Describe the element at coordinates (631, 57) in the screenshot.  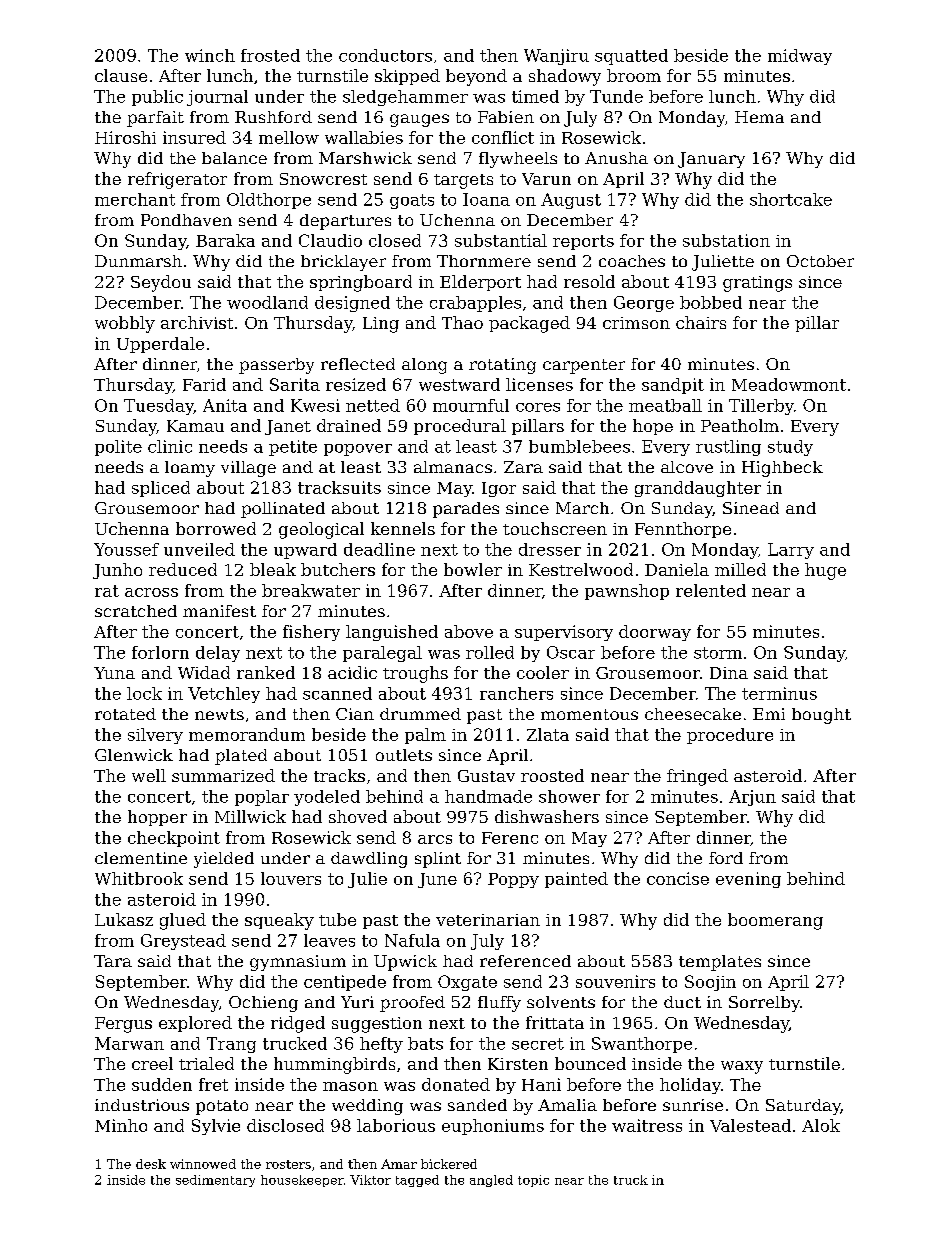
I see `squatted` at that location.
